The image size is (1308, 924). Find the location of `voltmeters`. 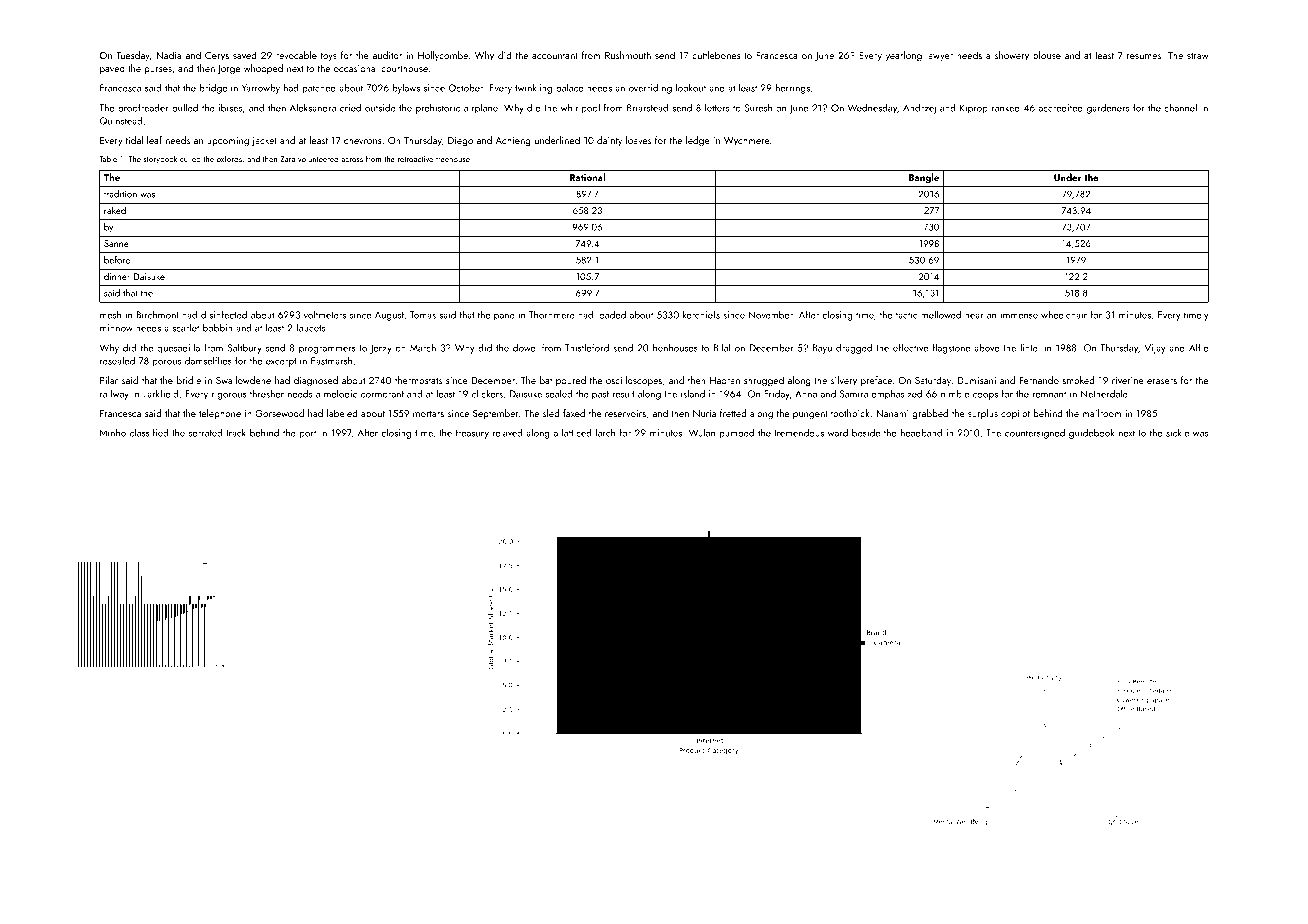

voltmeters is located at coordinates (325, 314).
